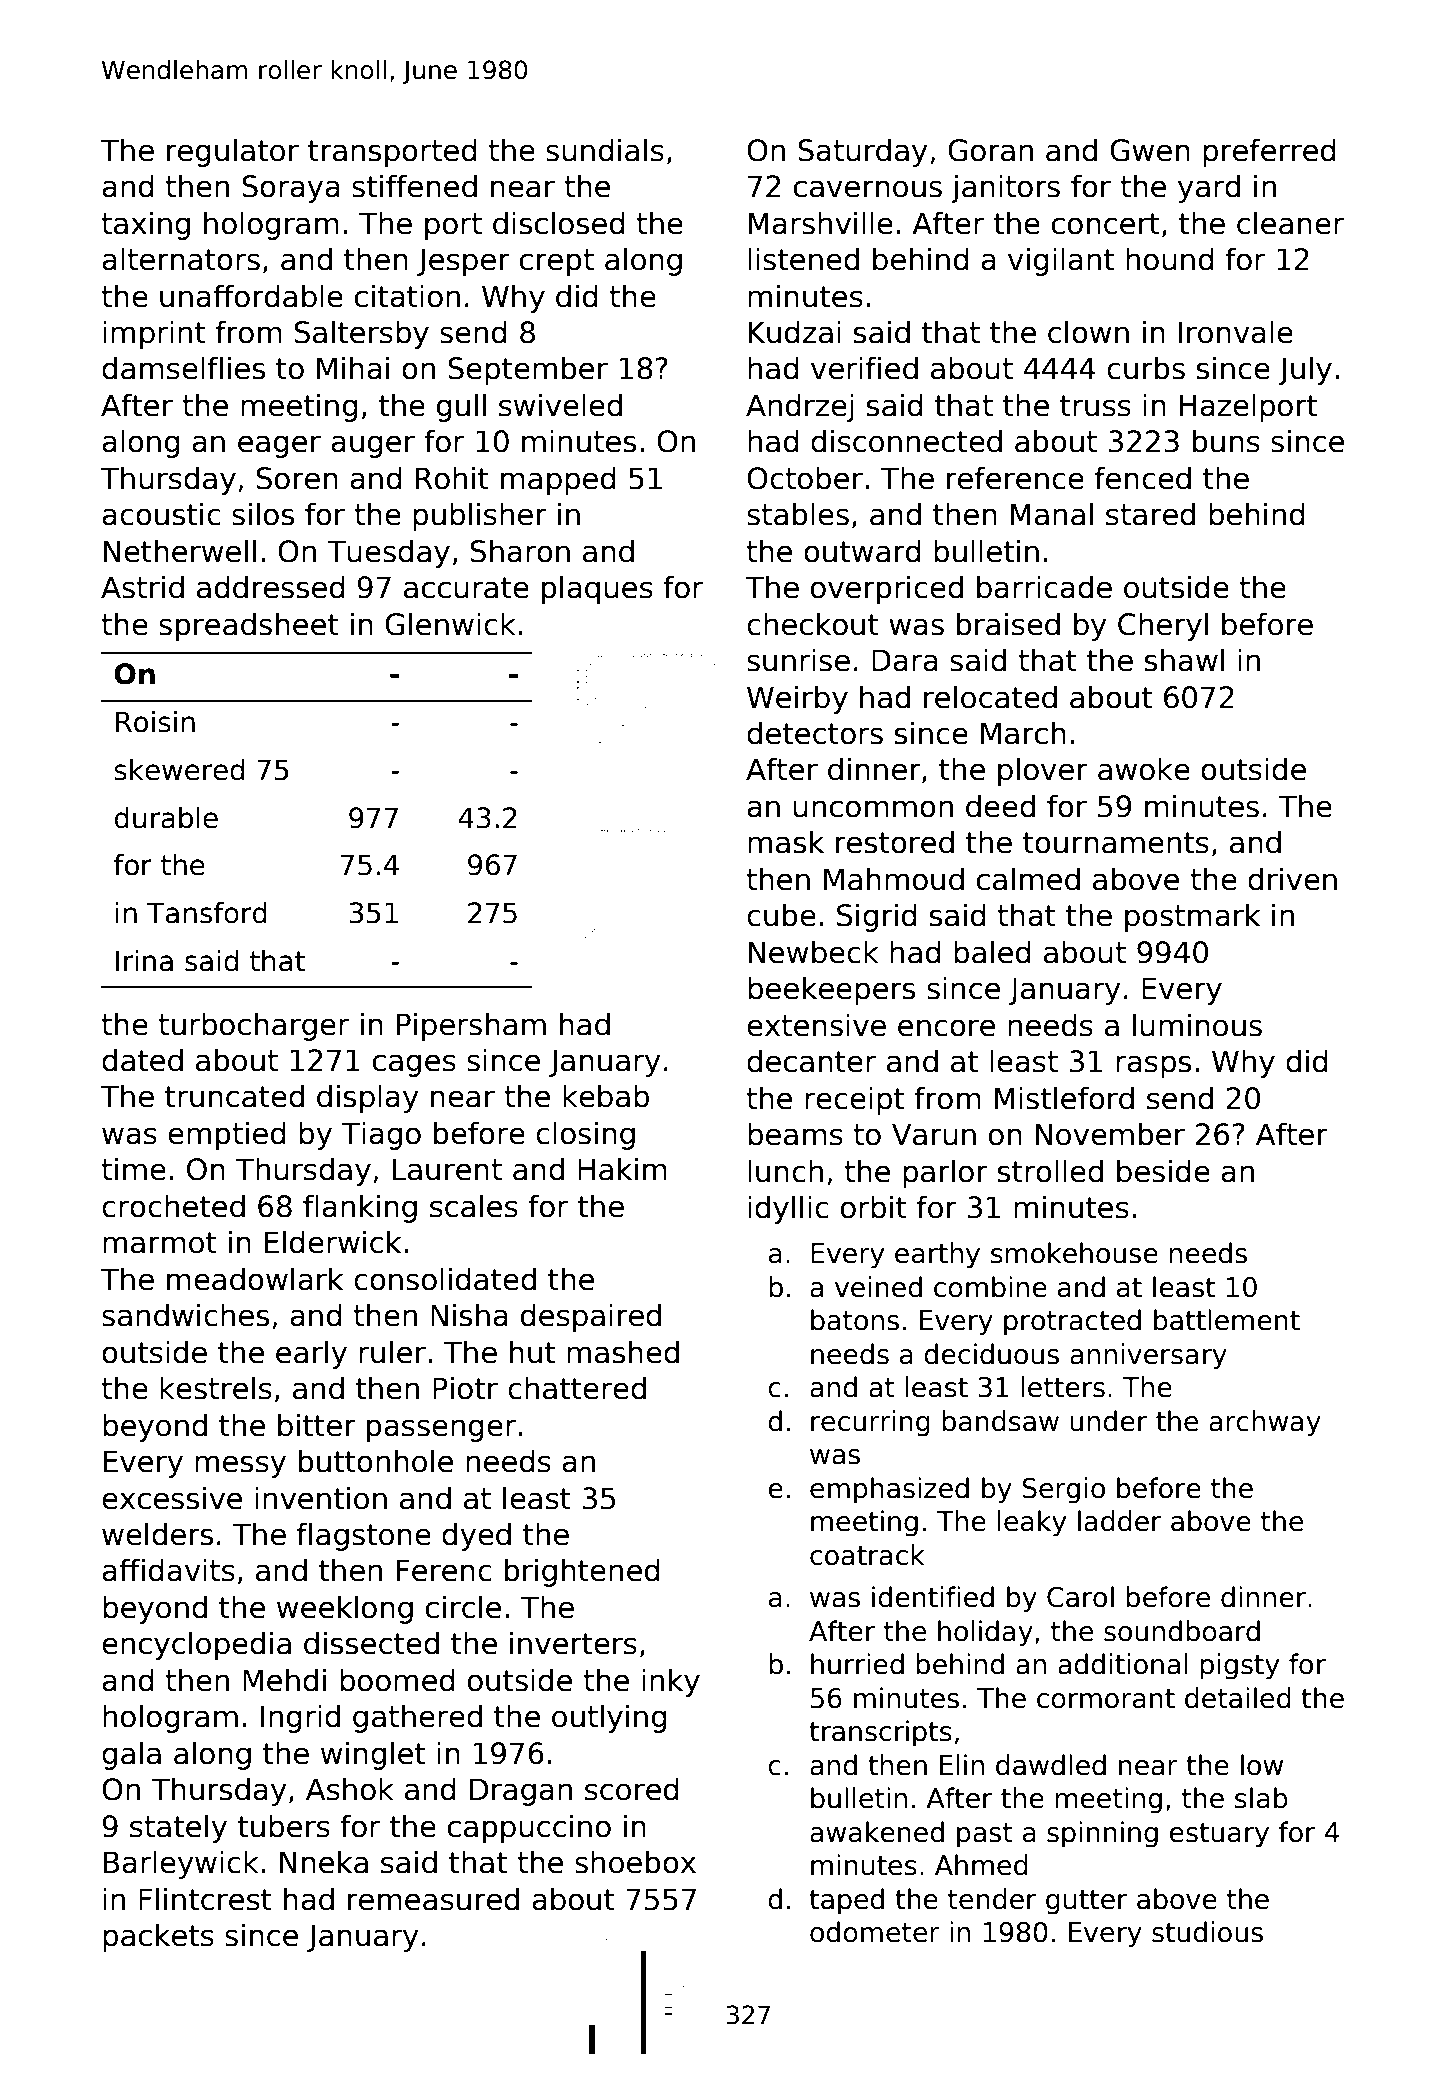 The width and height of the screenshot is (1450, 2100). What do you see at coordinates (609, 1718) in the screenshot?
I see `outlying` at bounding box center [609, 1718].
